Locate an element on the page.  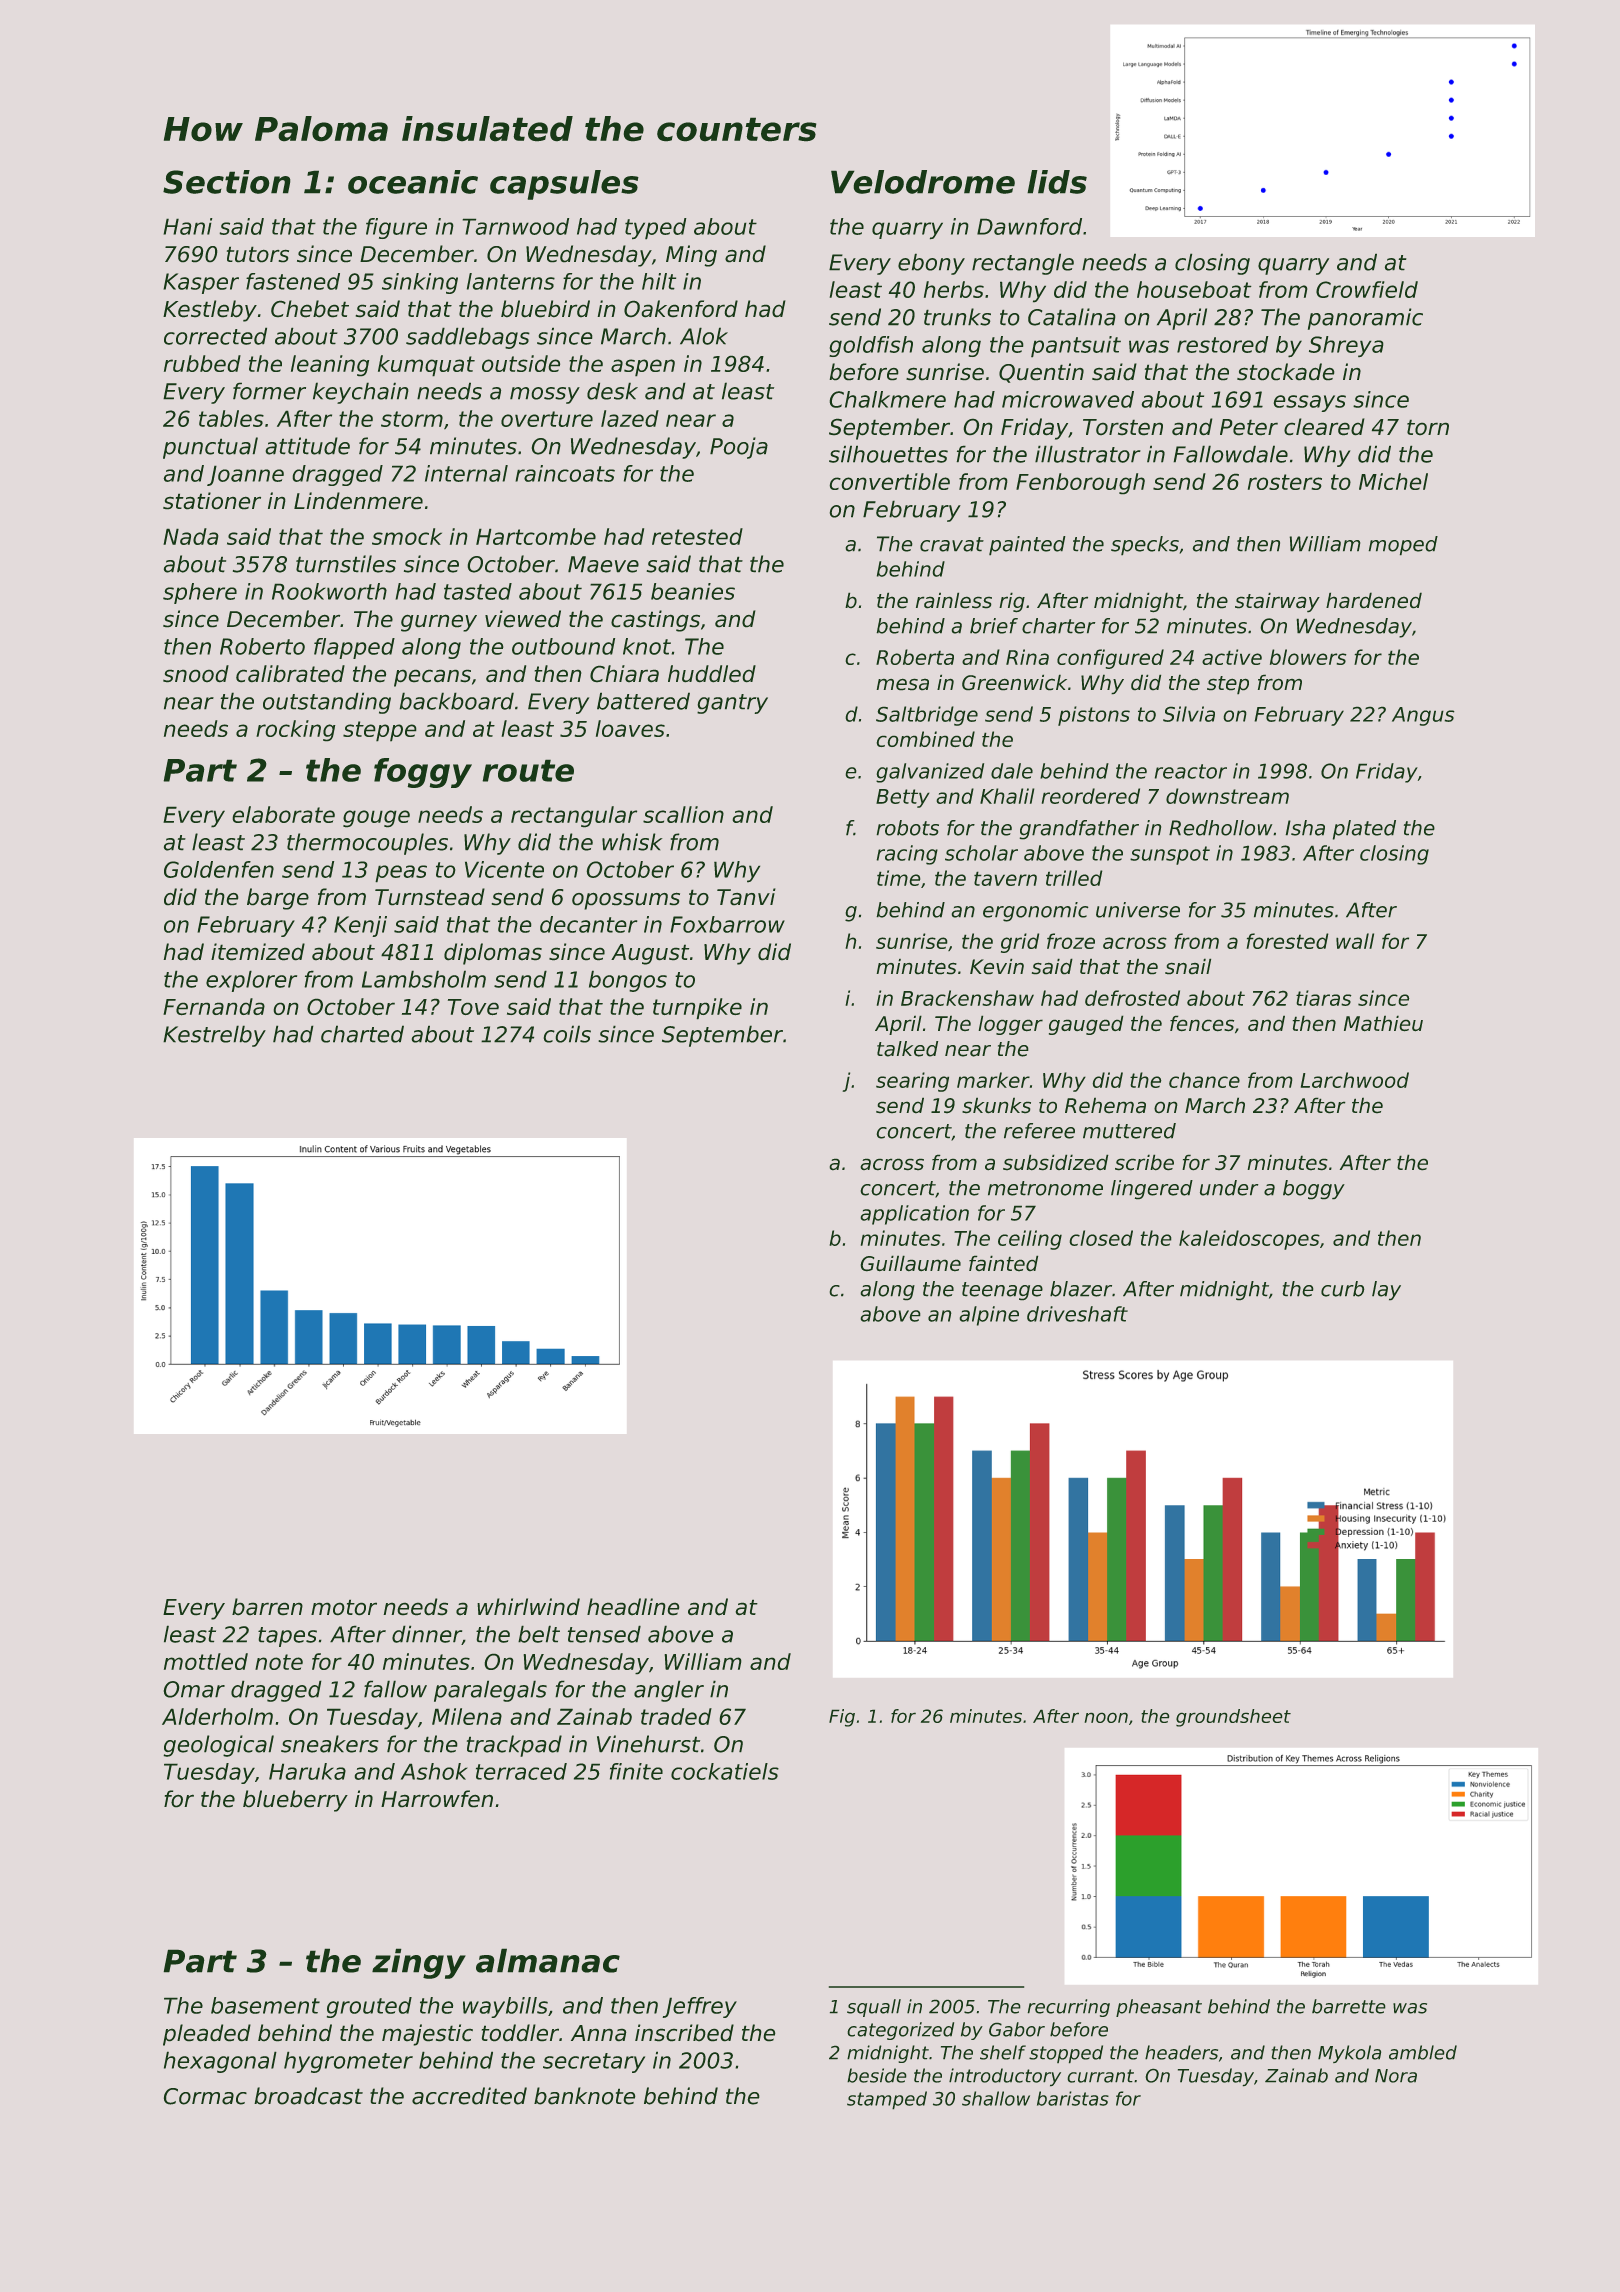
lids is located at coordinates (1057, 182).
